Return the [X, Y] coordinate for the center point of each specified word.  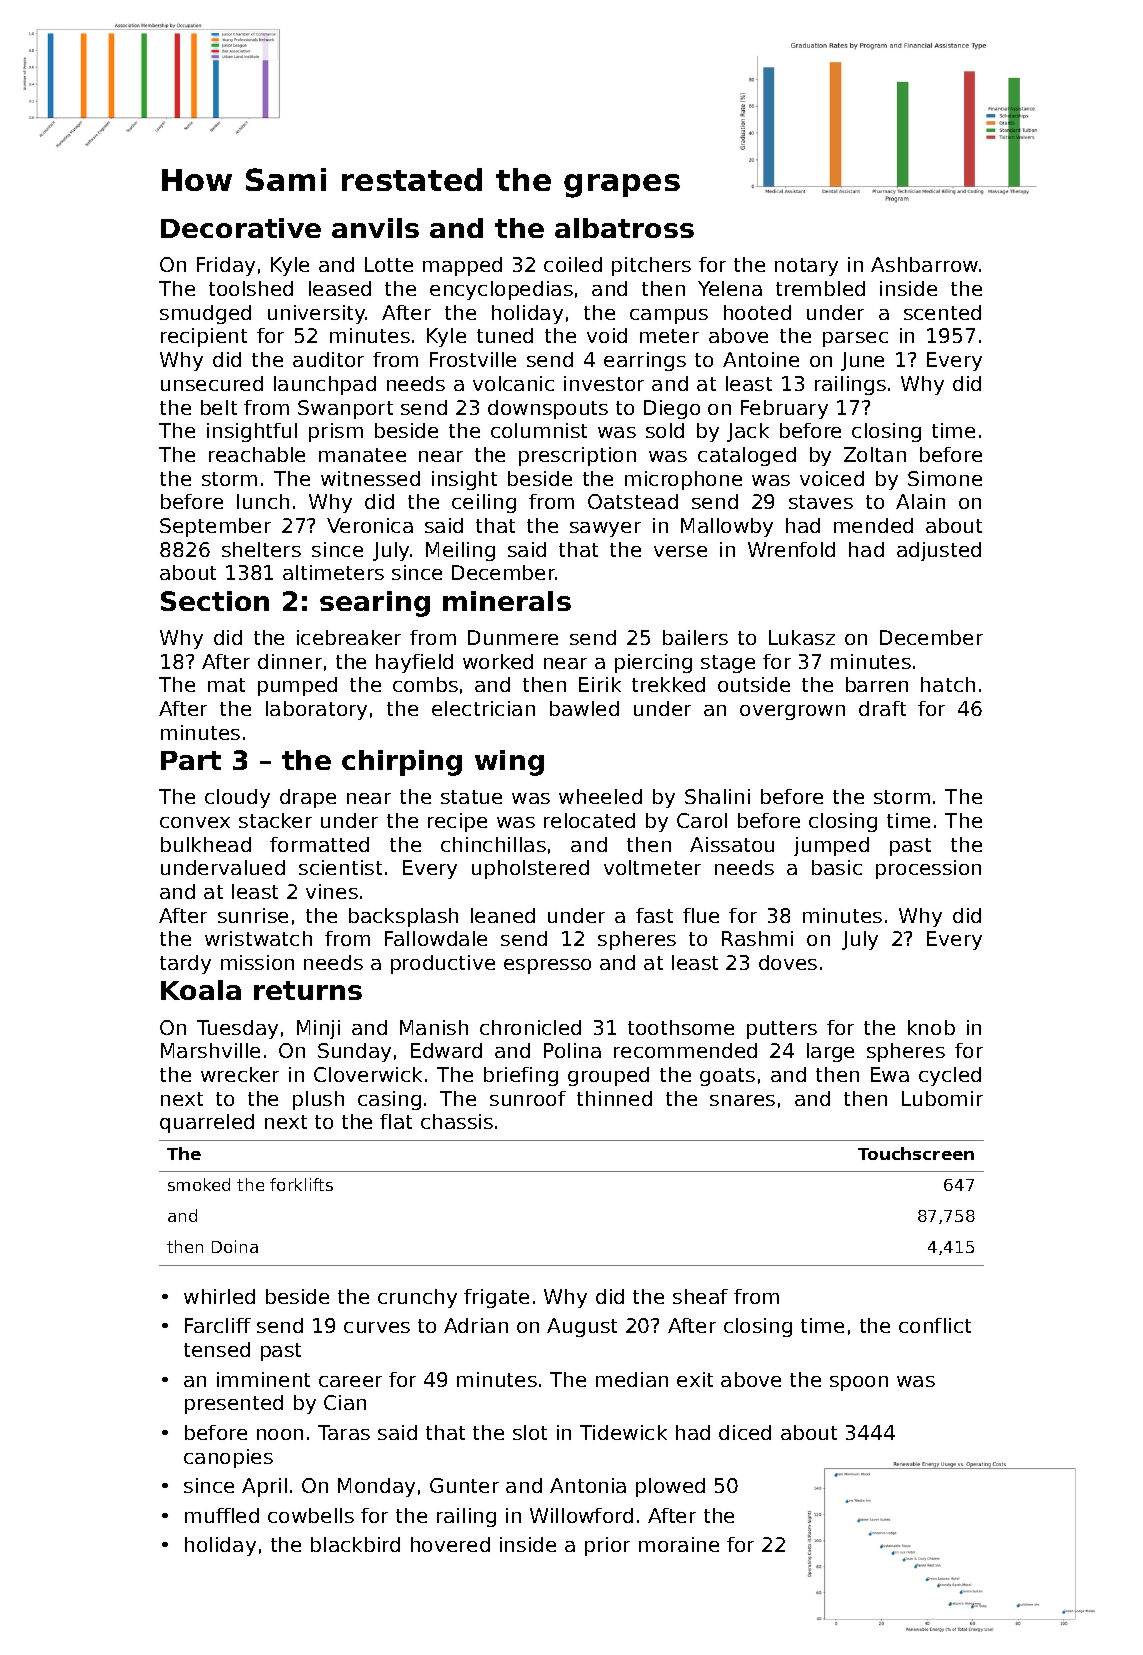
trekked [668, 684]
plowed [670, 1487]
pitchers [651, 266]
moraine [679, 1544]
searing [375, 604]
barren [877, 684]
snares [742, 1100]
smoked [199, 1184]
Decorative [241, 228]
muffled [222, 1515]
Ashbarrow [924, 264]
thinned [614, 1098]
